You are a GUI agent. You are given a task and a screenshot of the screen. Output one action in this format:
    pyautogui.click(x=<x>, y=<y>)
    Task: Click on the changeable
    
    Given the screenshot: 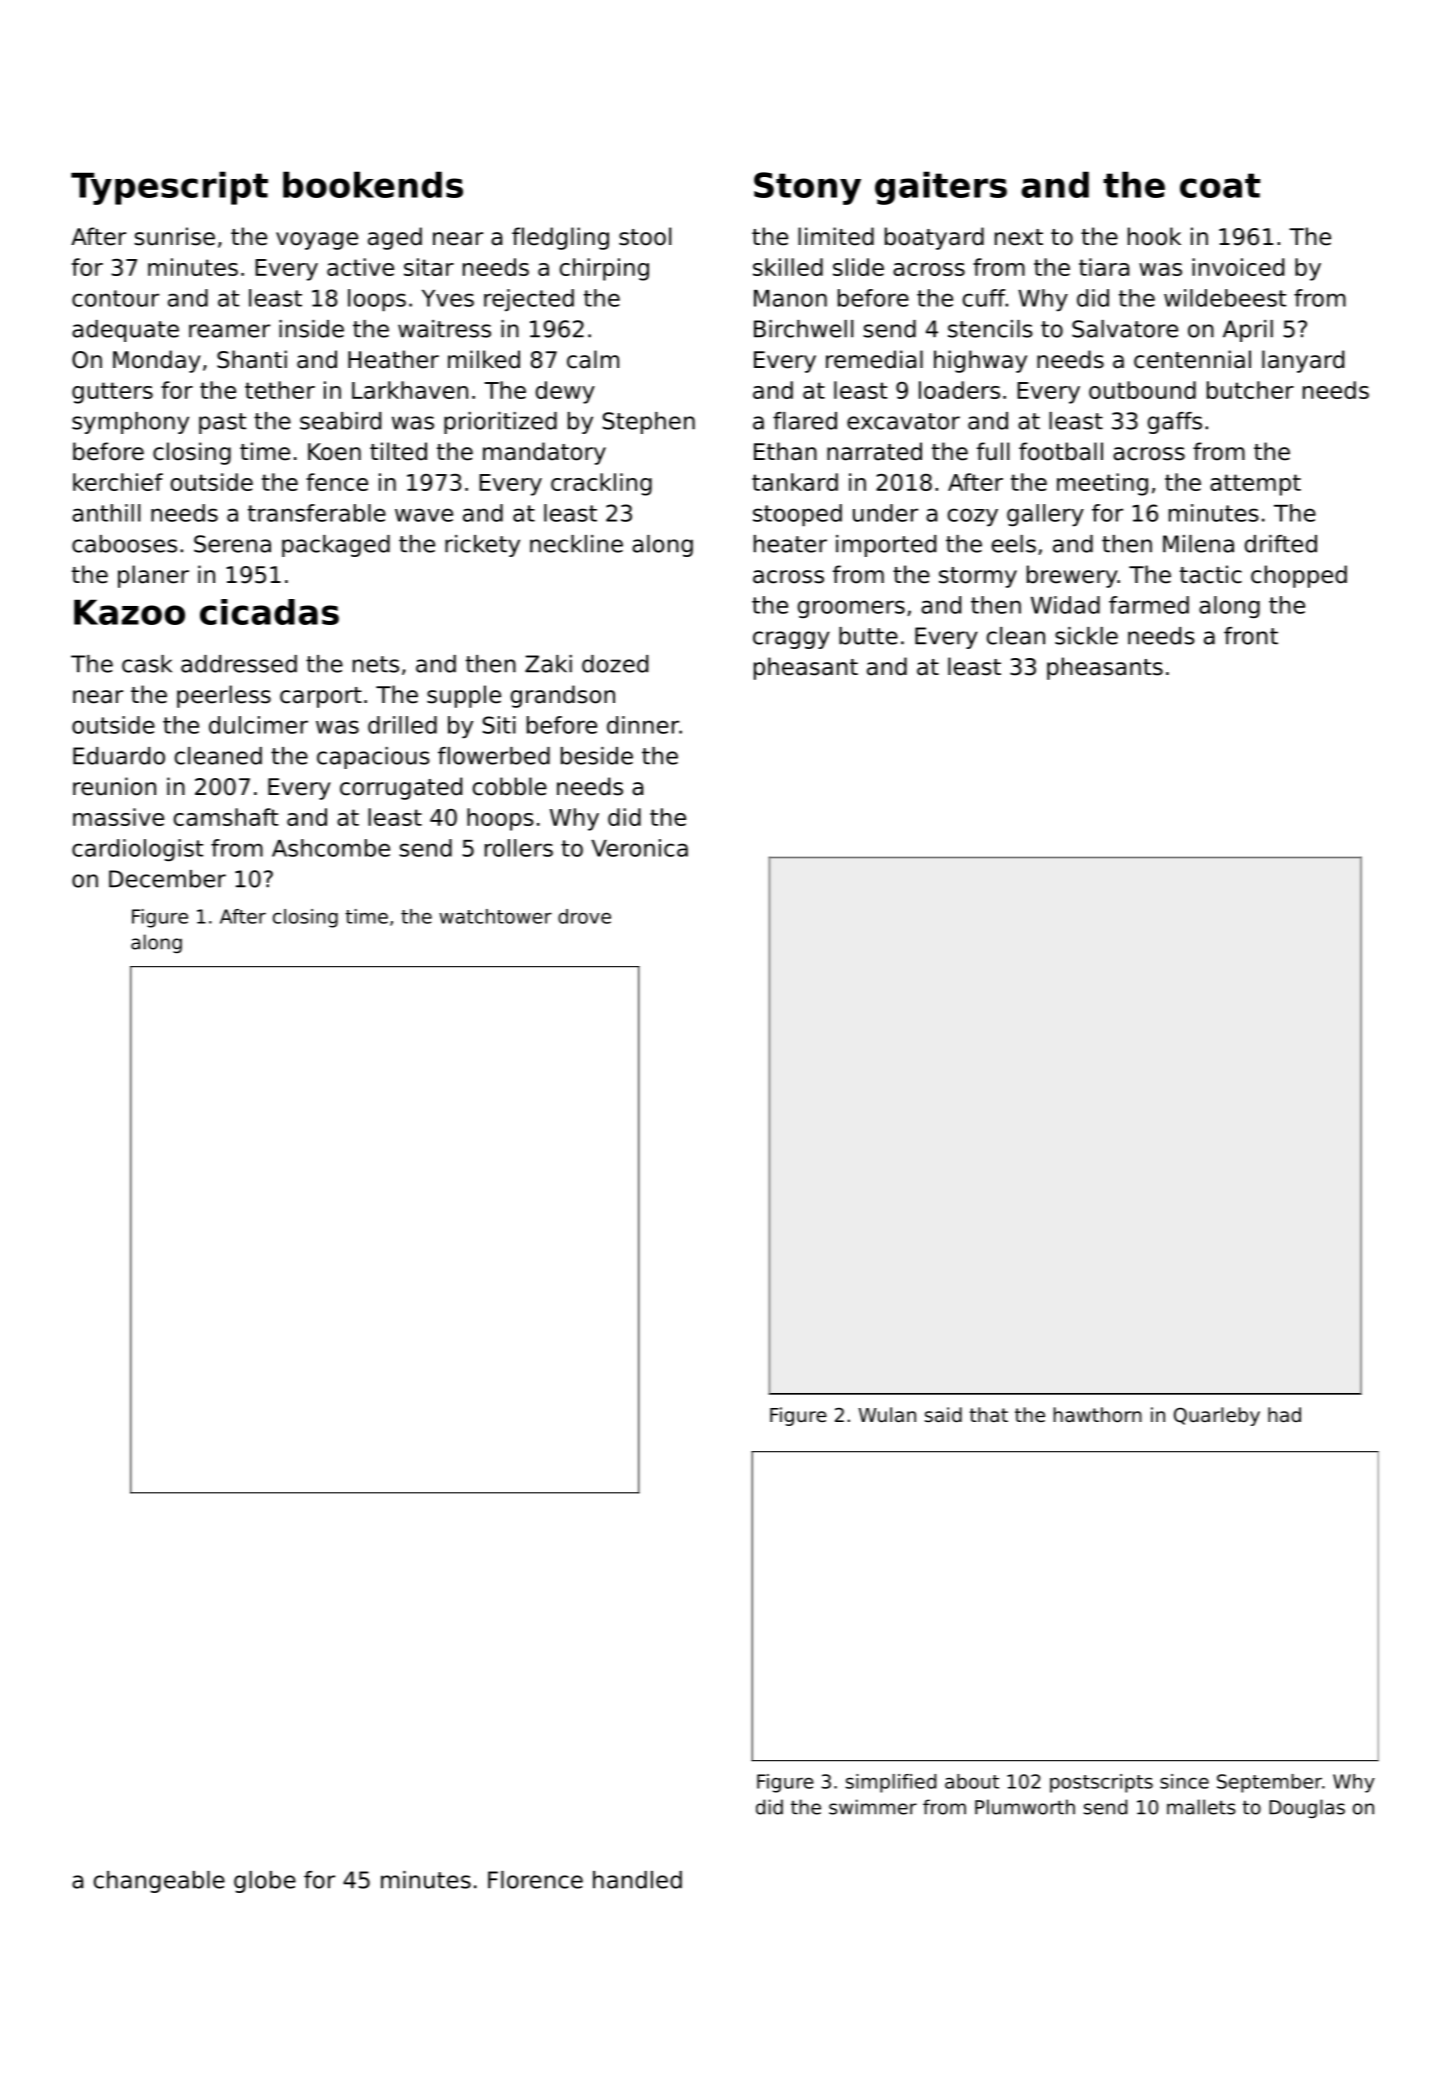 What is the action you would take?
    pyautogui.click(x=159, y=1882)
